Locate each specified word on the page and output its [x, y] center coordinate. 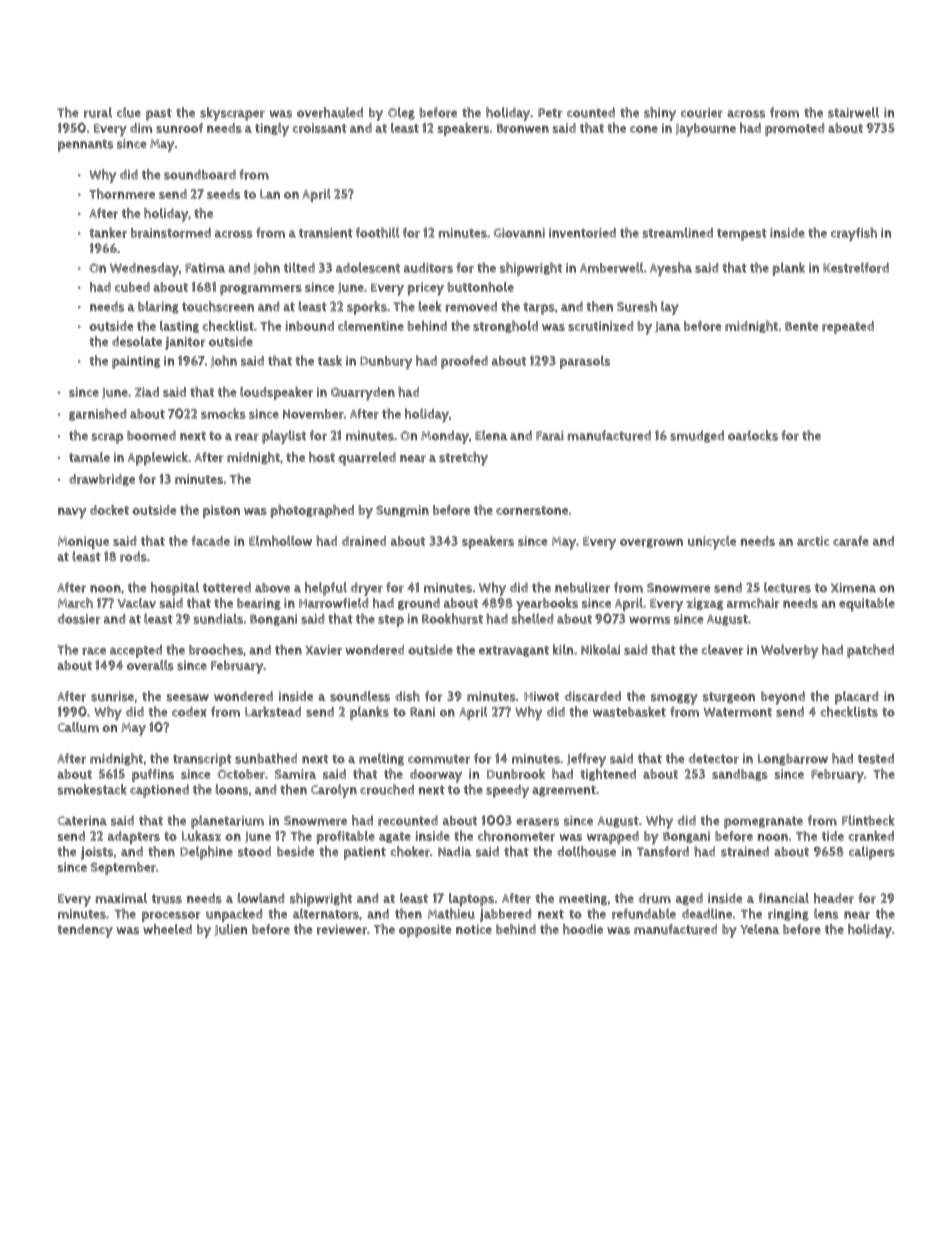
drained [364, 541]
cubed [132, 287]
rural [98, 112]
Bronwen [523, 128]
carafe [851, 541]
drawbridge [102, 480]
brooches [216, 649]
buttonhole [481, 287]
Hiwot [541, 696]
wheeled [167, 929]
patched [870, 651]
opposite [425, 931]
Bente [801, 326]
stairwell [853, 112]
